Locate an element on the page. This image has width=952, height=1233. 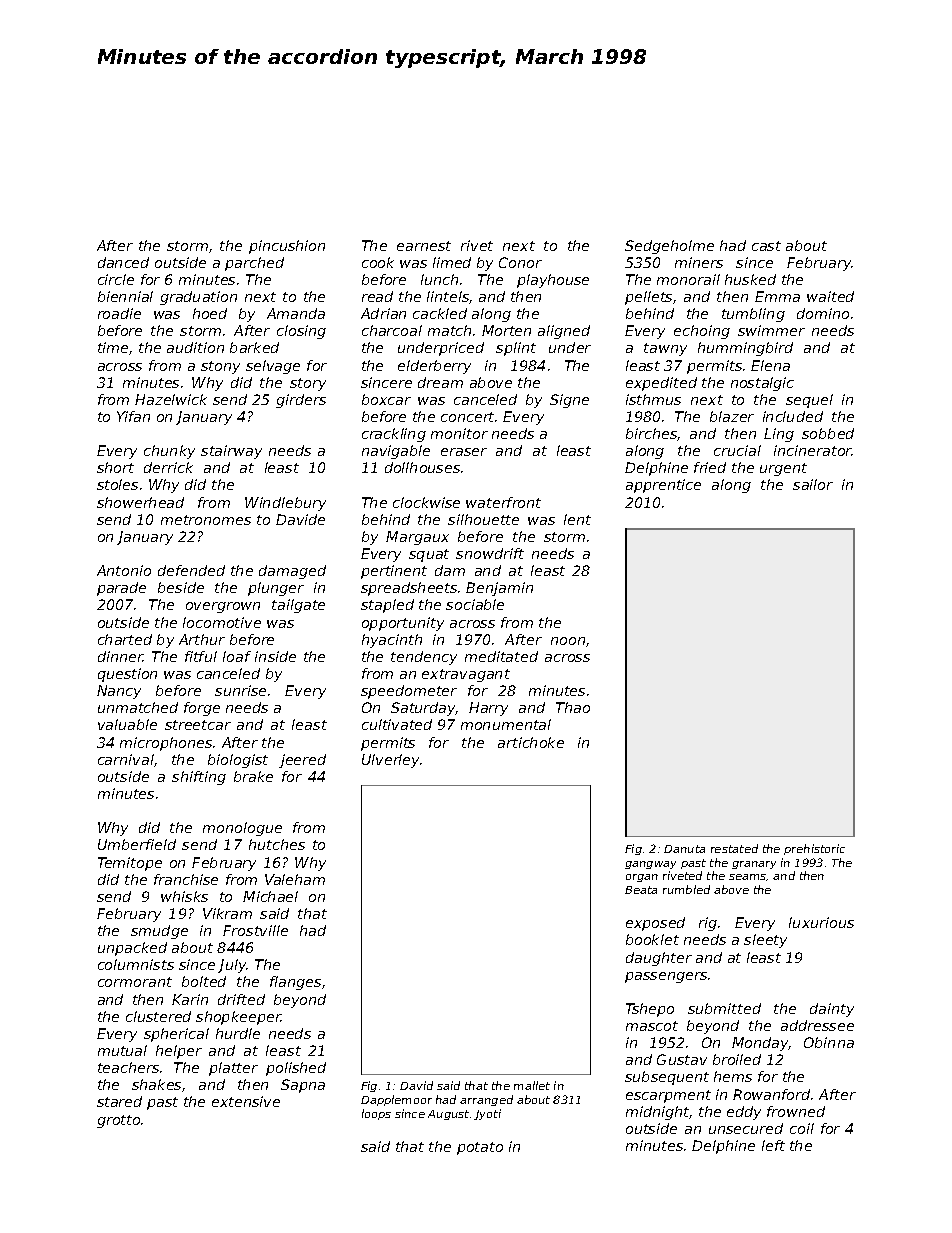
Karin is located at coordinates (190, 999).
